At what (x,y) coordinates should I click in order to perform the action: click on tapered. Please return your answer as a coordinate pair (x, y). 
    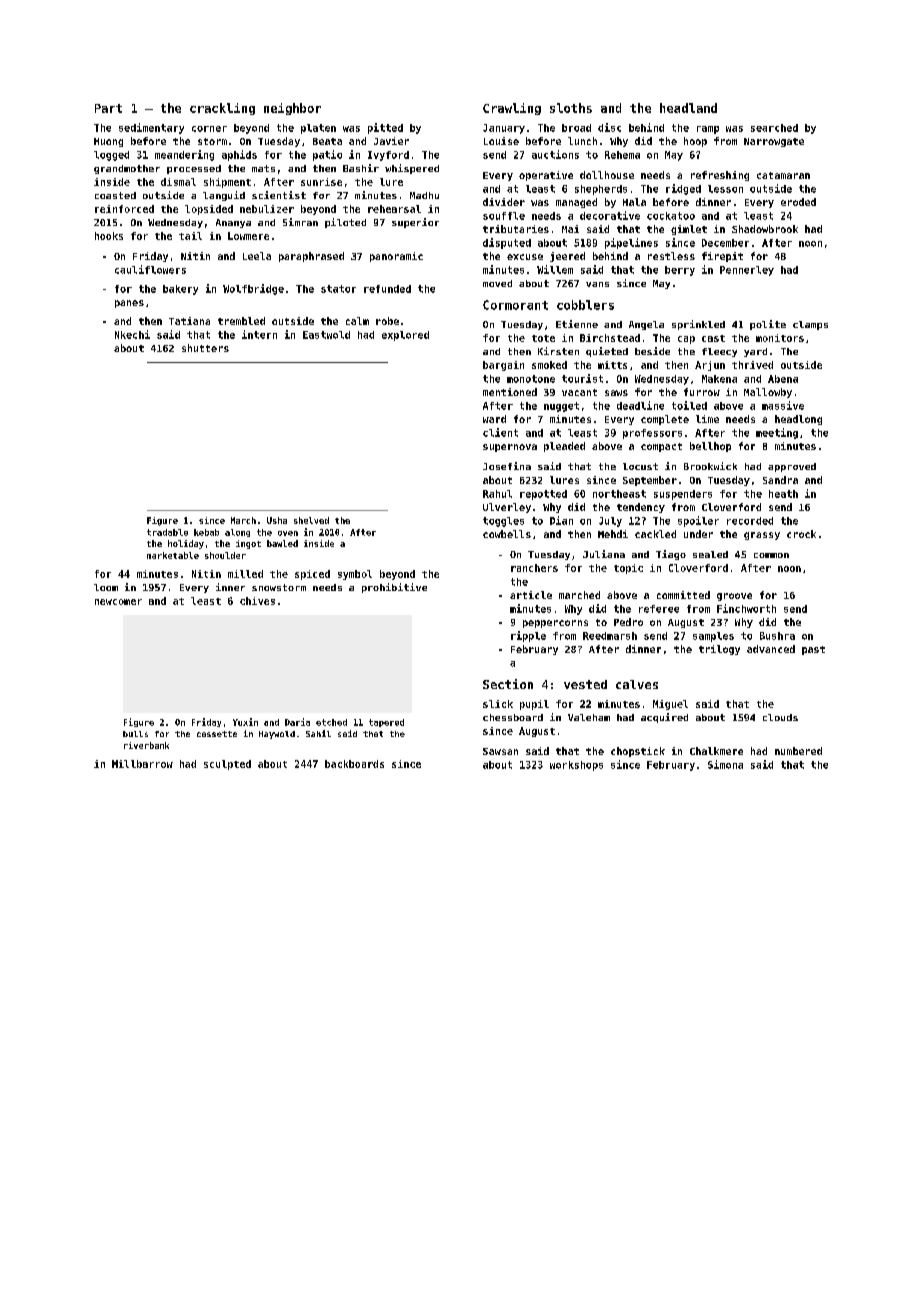
    Looking at the image, I should click on (386, 723).
